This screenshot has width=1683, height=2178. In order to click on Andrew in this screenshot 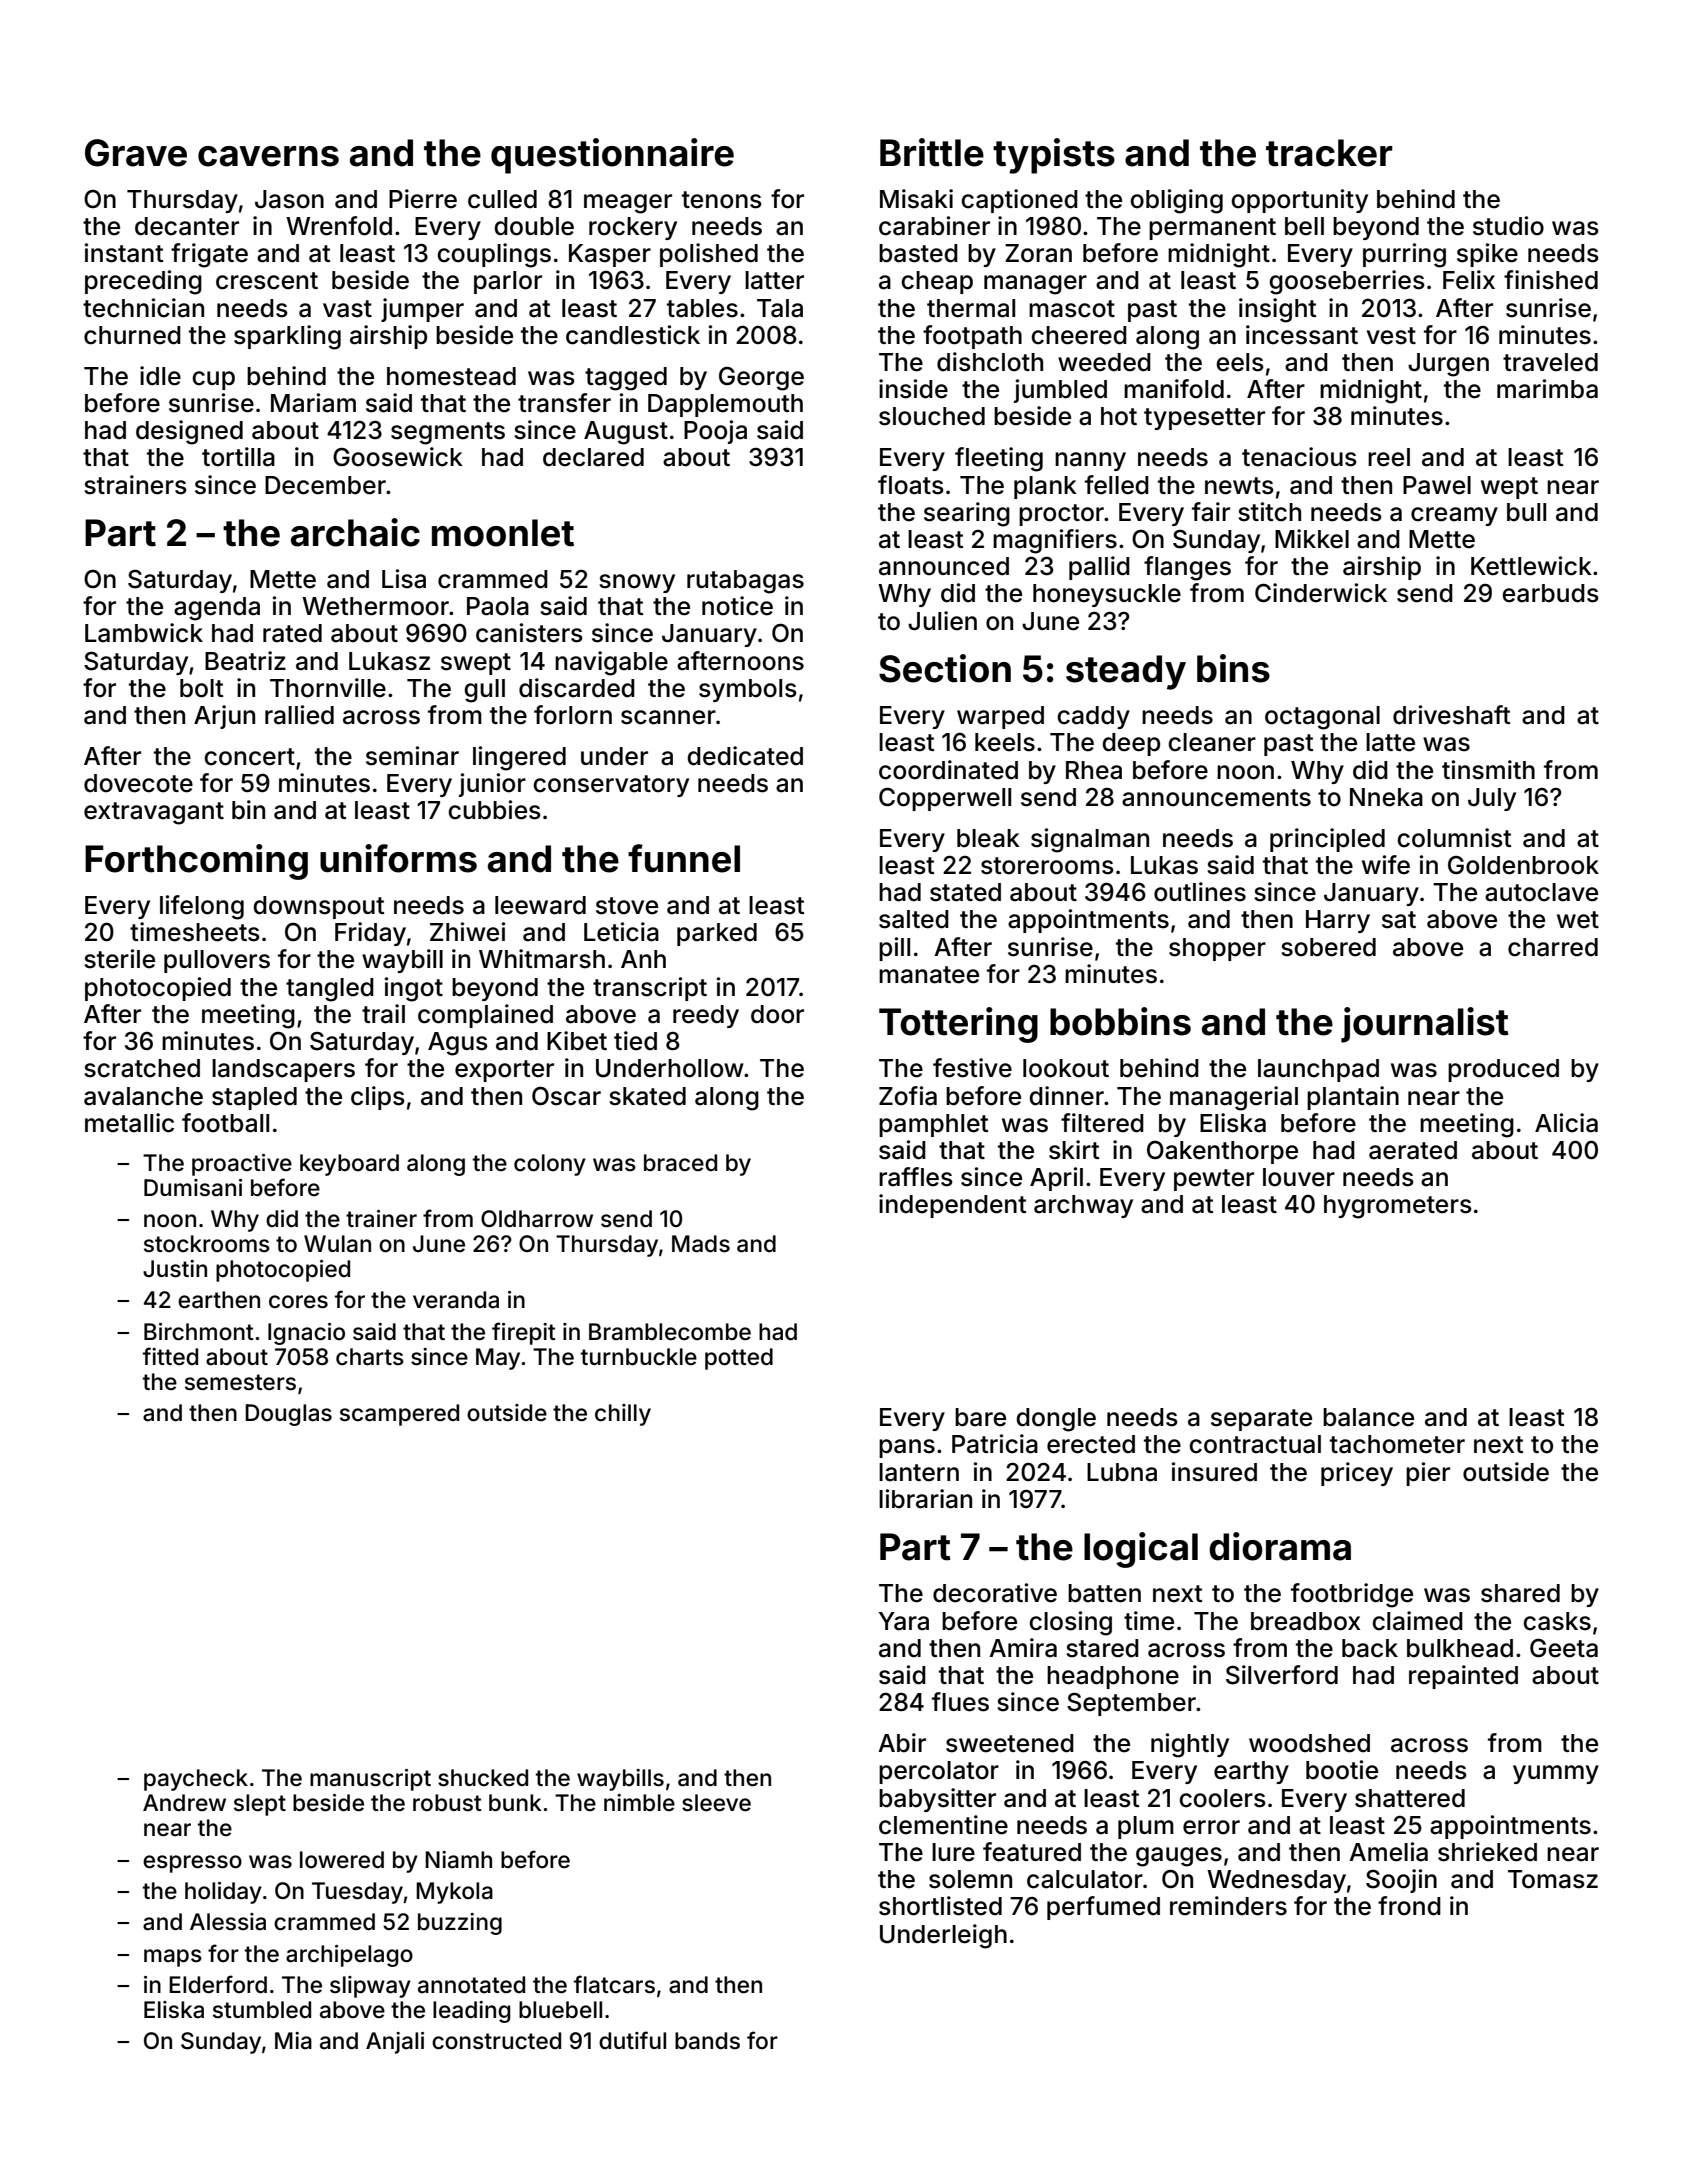, I will do `click(184, 1802)`.
